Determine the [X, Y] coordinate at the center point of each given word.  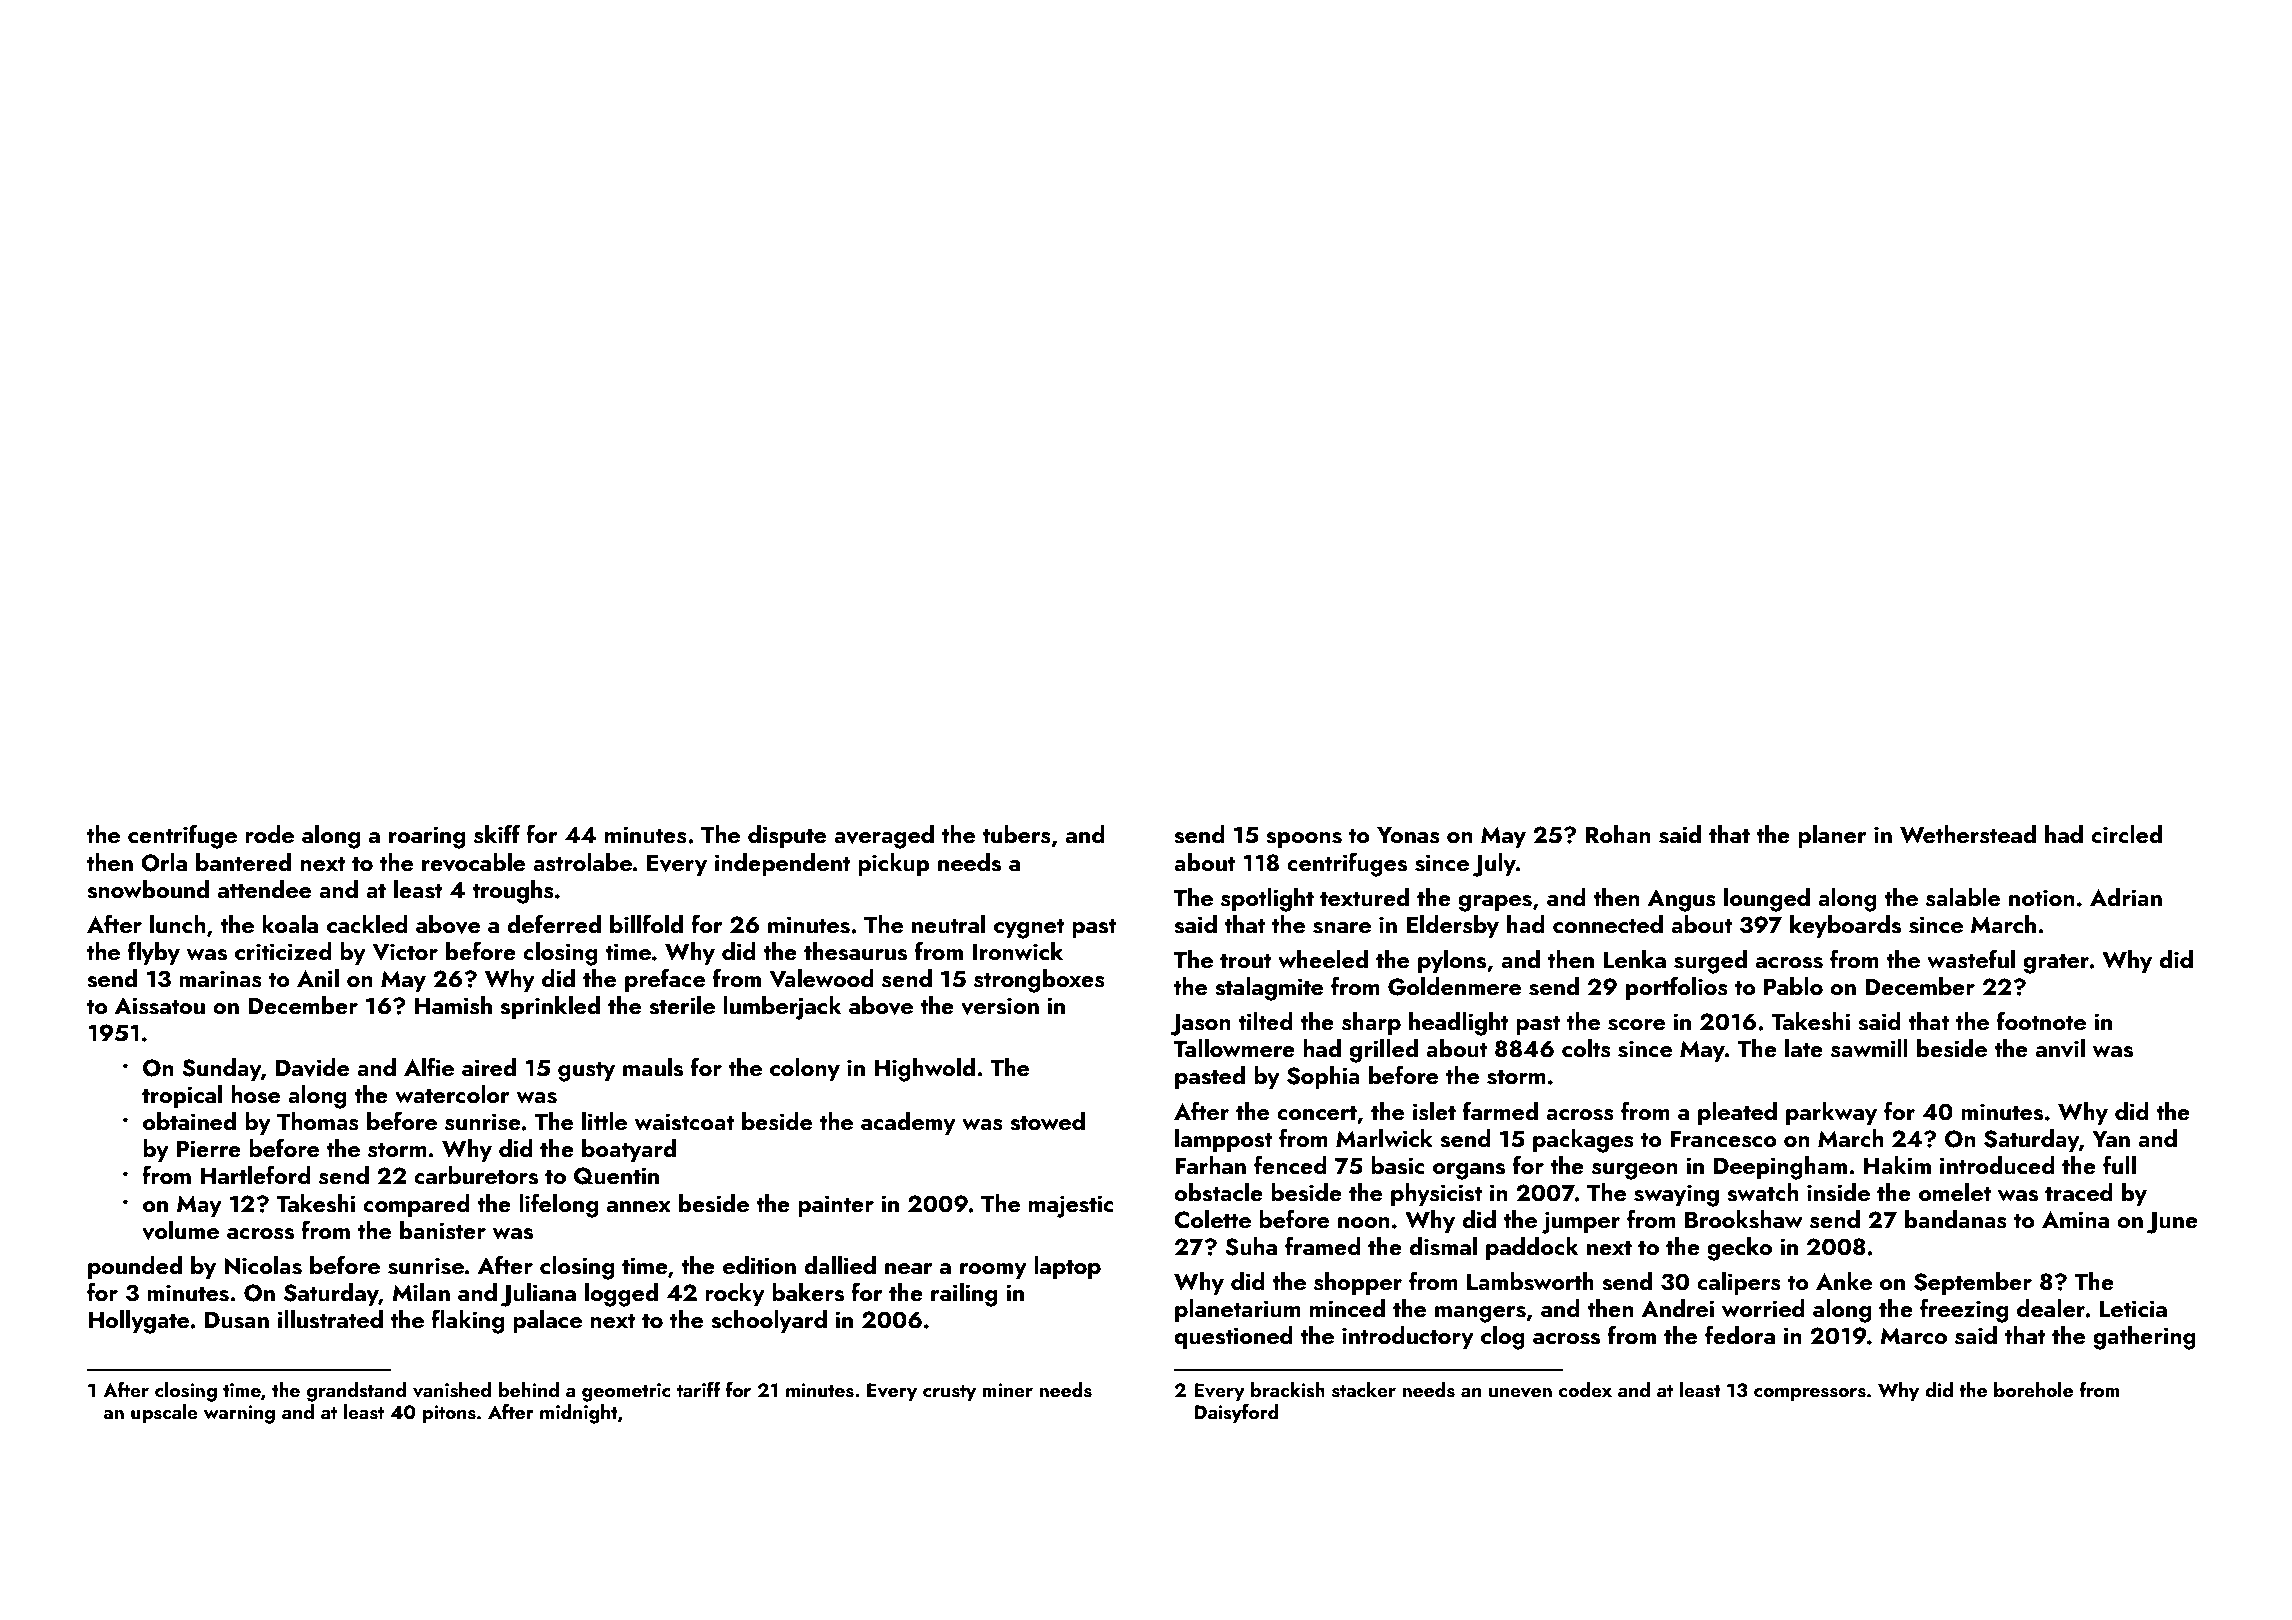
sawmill [1869, 1048]
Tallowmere [1234, 1048]
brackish [1288, 1390]
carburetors [476, 1175]
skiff [497, 834]
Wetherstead [1968, 834]
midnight [579, 1414]
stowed [1047, 1121]
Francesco [1723, 1139]
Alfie [429, 1066]
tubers [1016, 834]
